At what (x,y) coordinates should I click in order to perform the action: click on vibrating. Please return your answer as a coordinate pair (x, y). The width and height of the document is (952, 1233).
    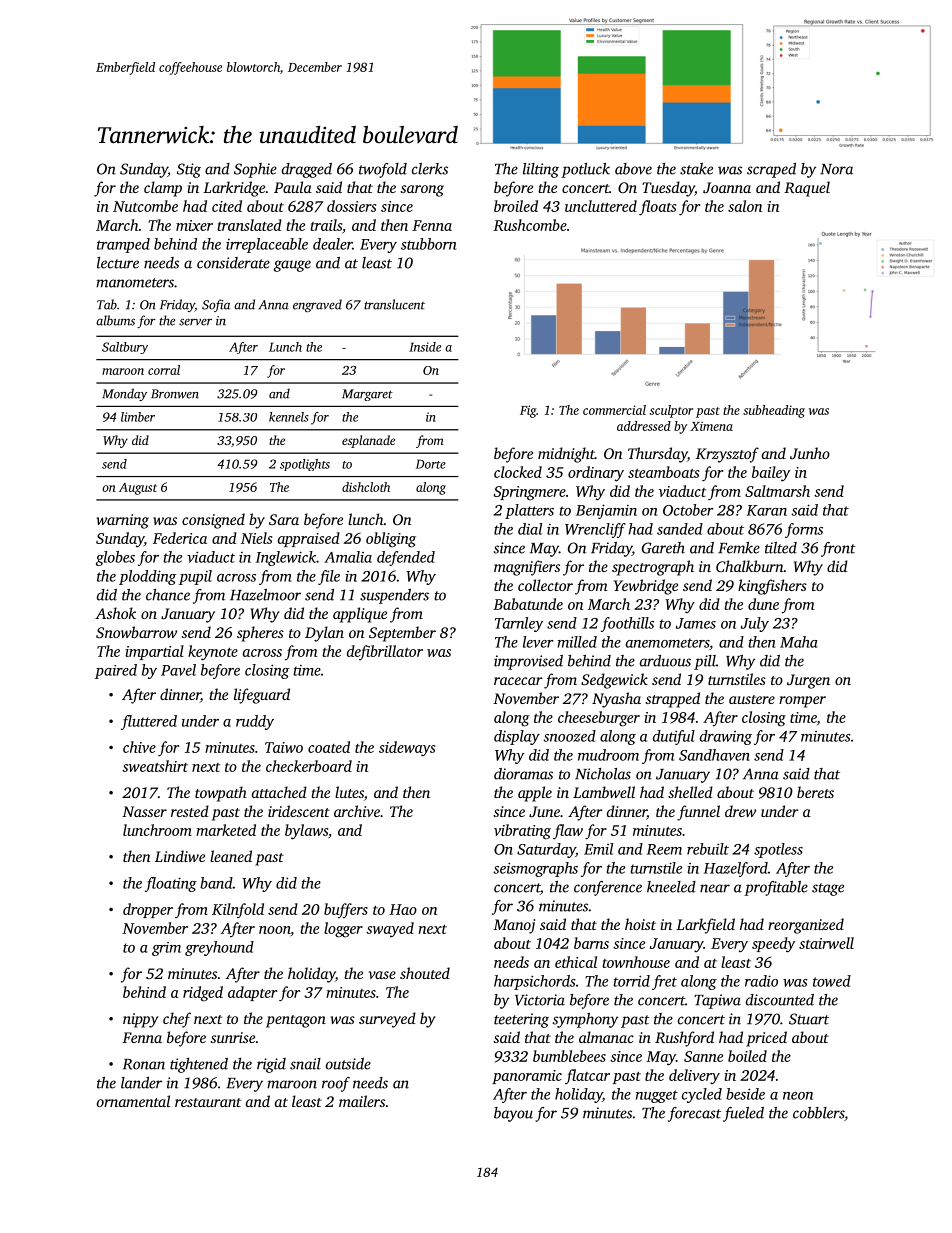
    Looking at the image, I should click on (522, 832).
